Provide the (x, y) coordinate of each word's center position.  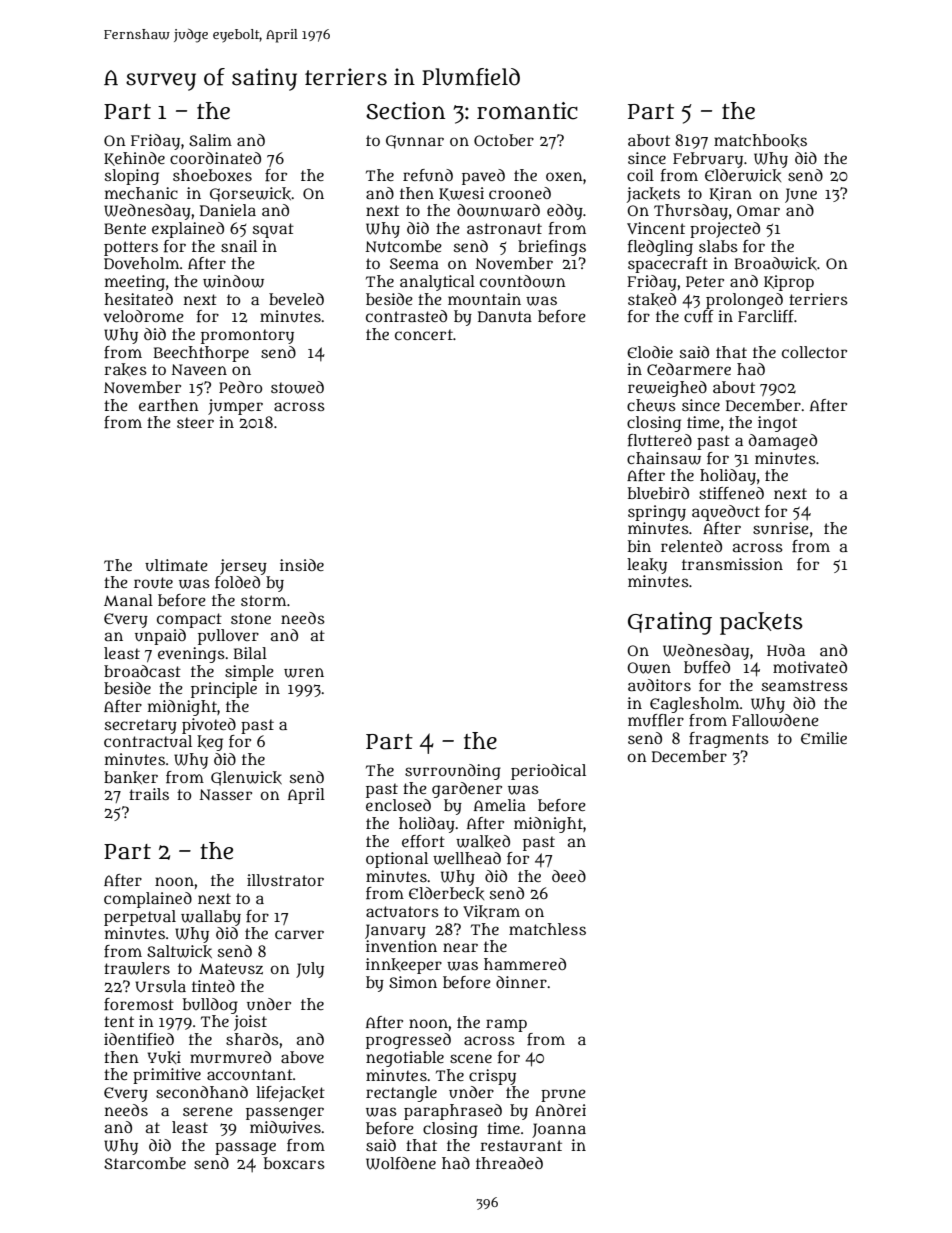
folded (237, 582)
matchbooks (760, 140)
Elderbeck (446, 893)
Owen (649, 668)
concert (424, 334)
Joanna (559, 1130)
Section (405, 111)
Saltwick (179, 951)
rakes (125, 369)
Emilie (824, 738)
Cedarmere (689, 369)
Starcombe (145, 1163)
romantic (527, 111)
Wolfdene (401, 1163)
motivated (810, 667)
